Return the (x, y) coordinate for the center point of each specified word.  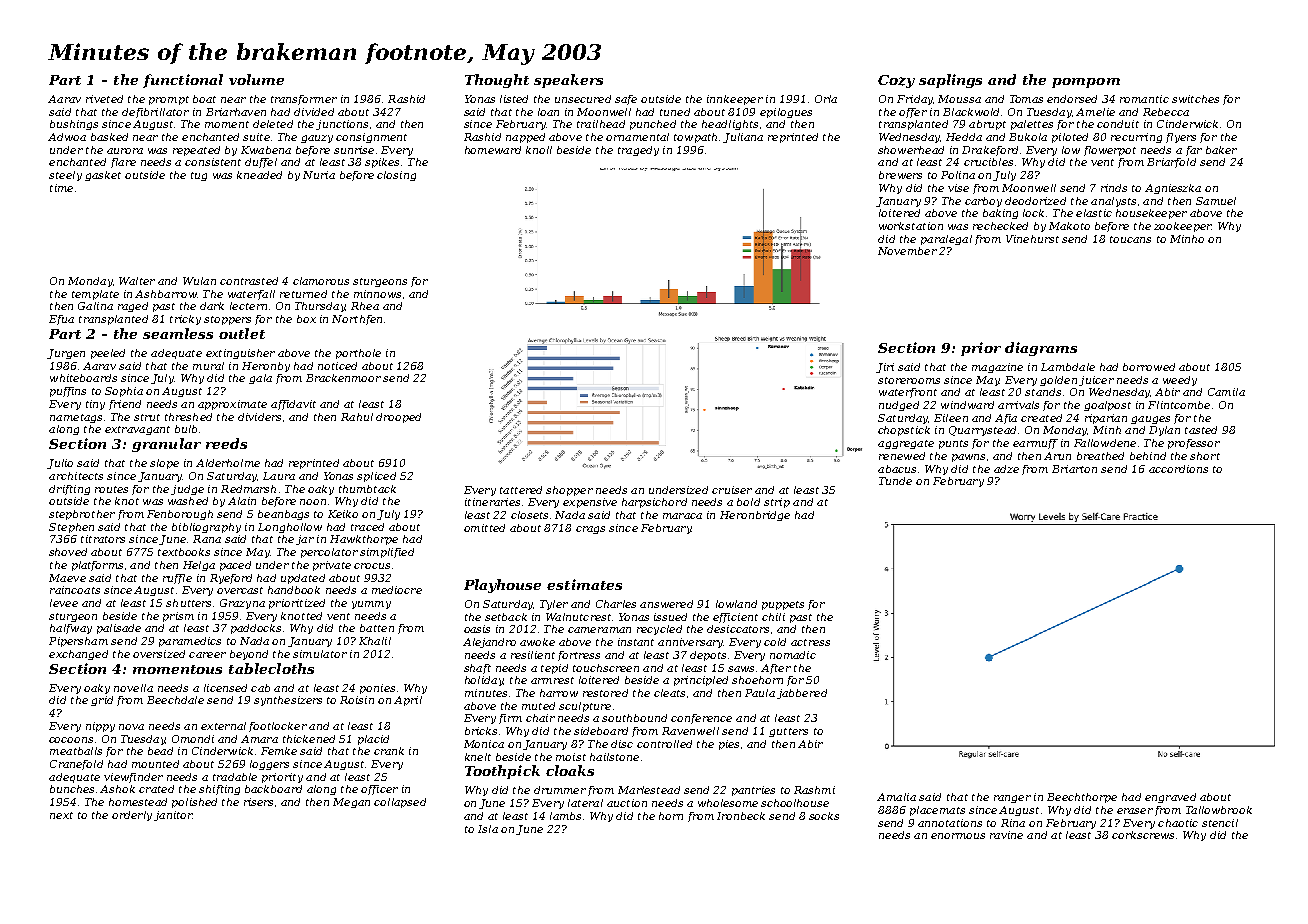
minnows (377, 294)
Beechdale (175, 700)
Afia (1006, 419)
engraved (1170, 798)
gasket (103, 176)
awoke (537, 642)
